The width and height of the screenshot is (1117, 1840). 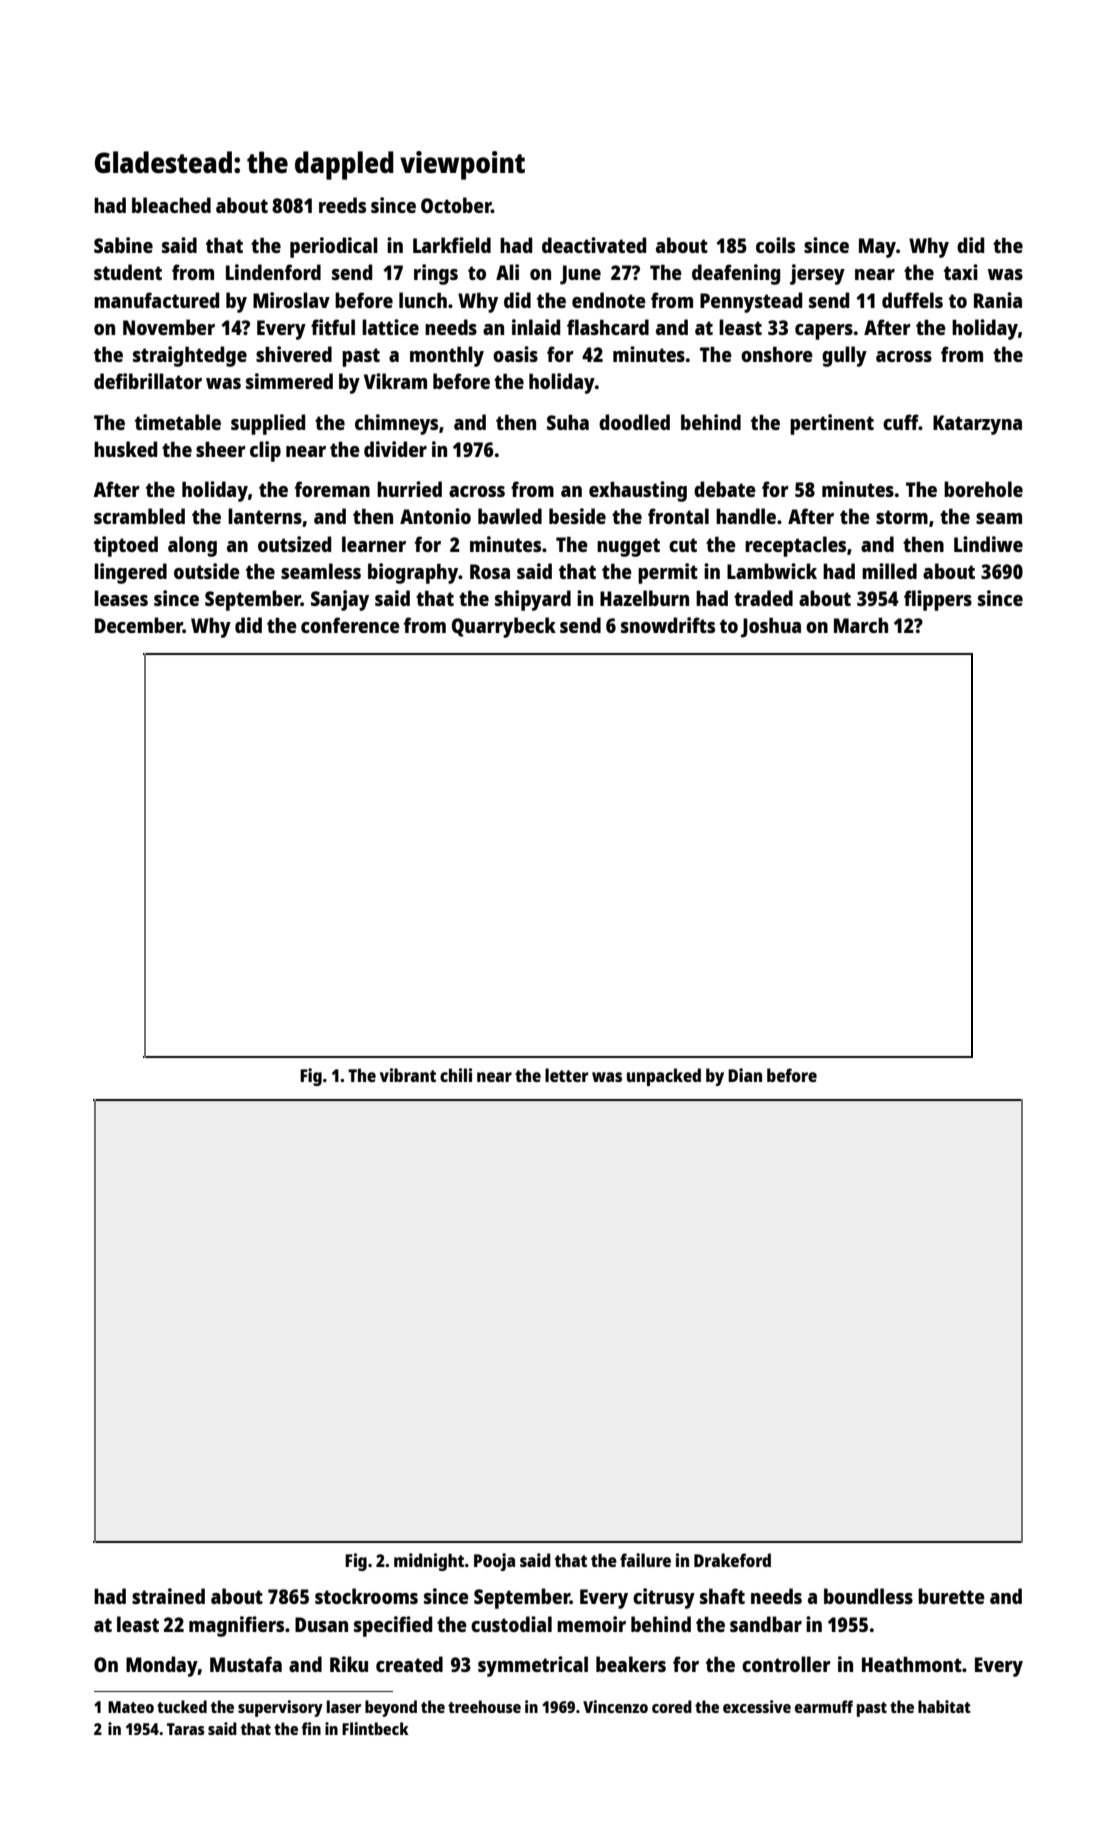 I want to click on snowdrifts, so click(x=668, y=625).
